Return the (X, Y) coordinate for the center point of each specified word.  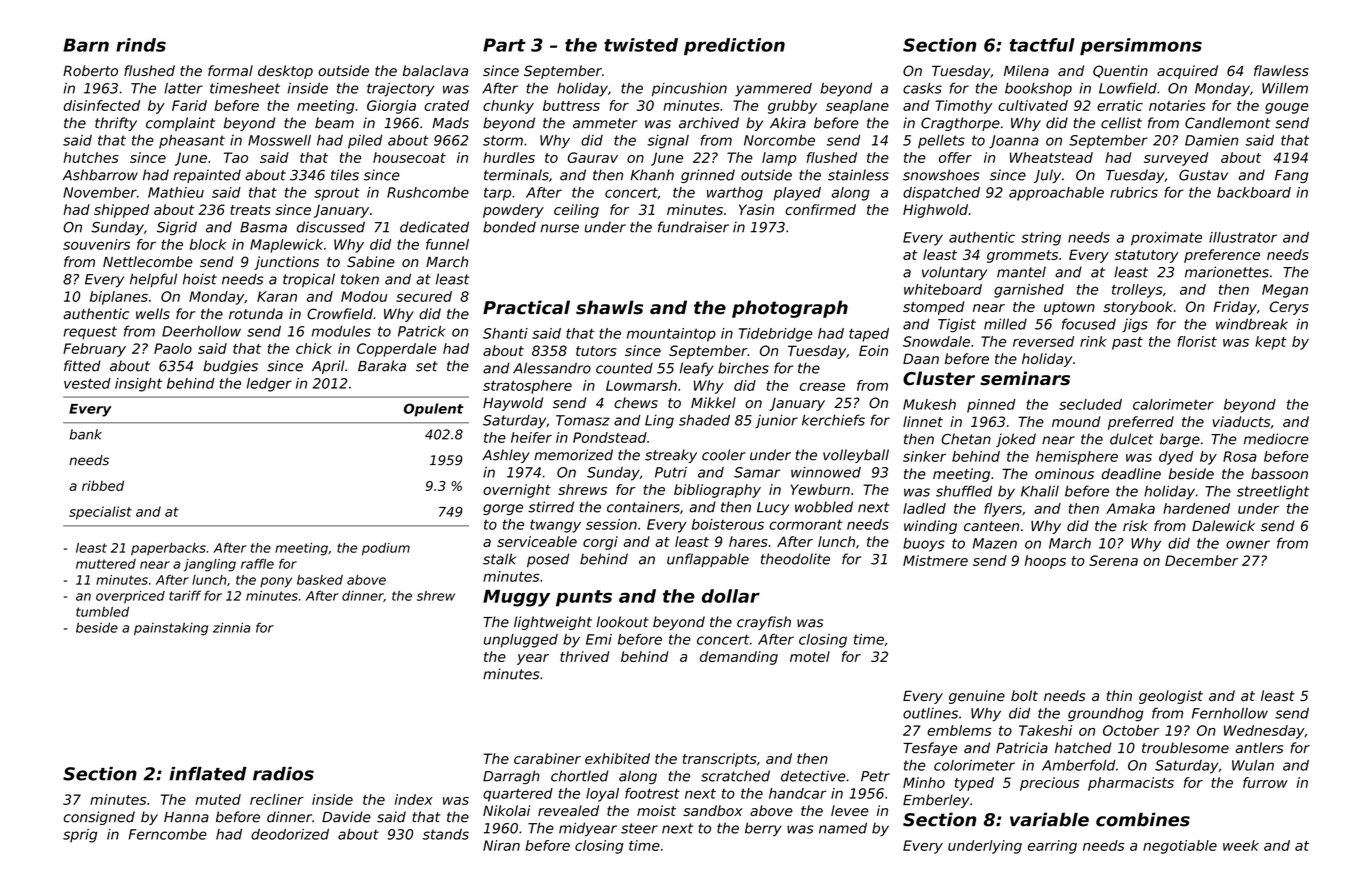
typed (974, 784)
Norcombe (779, 140)
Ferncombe (168, 834)
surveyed (1176, 159)
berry (763, 829)
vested (87, 383)
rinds (141, 45)
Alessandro (552, 368)
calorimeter (1173, 404)
